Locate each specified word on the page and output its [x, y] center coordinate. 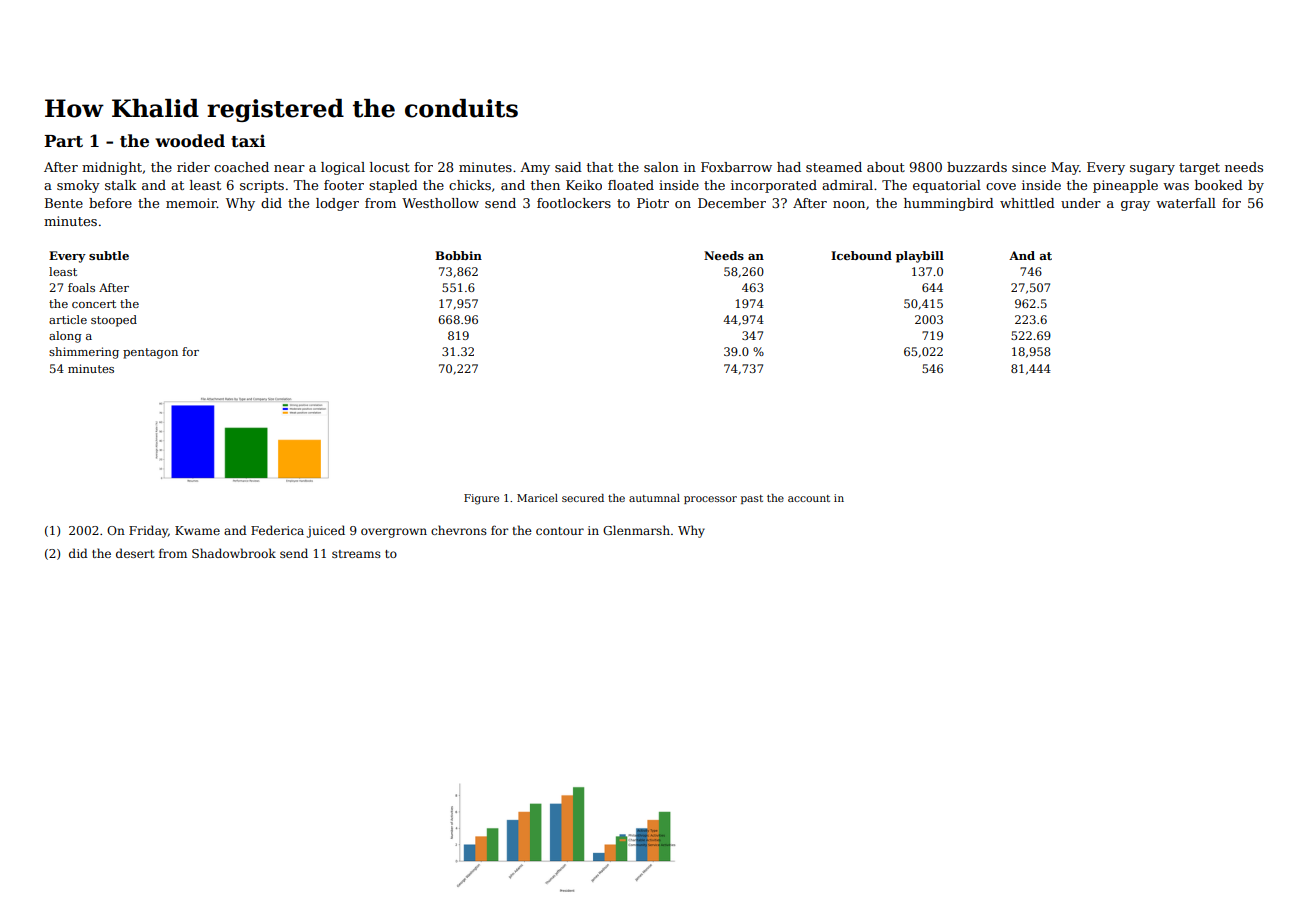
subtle [109, 255]
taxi [248, 141]
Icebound [861, 255]
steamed [834, 167]
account [809, 498]
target [1199, 169]
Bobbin [458, 255]
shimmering [84, 353]
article [68, 319]
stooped [114, 321]
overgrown [394, 533]
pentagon [150, 353]
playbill [920, 257]
